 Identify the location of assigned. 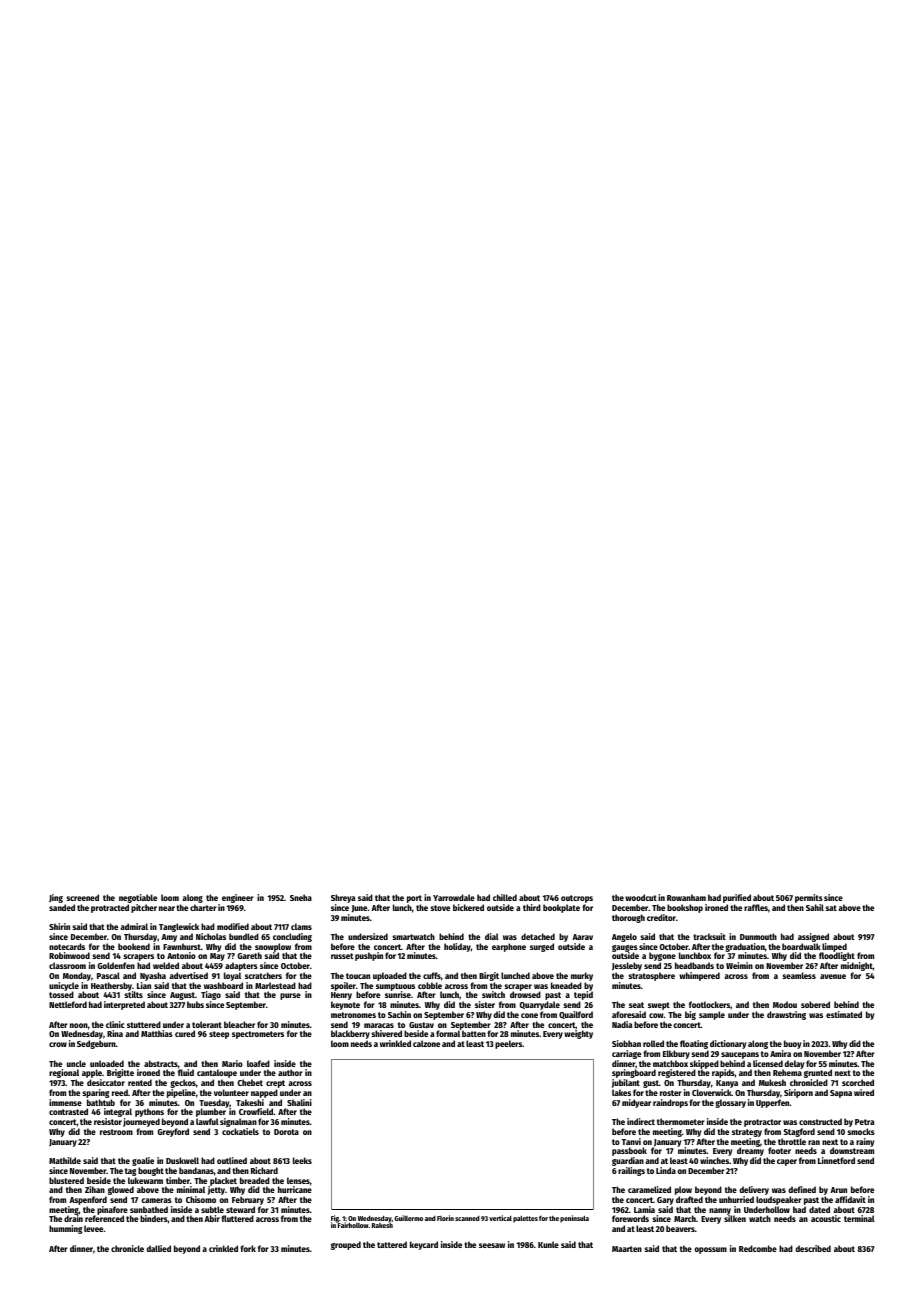
(813, 937).
